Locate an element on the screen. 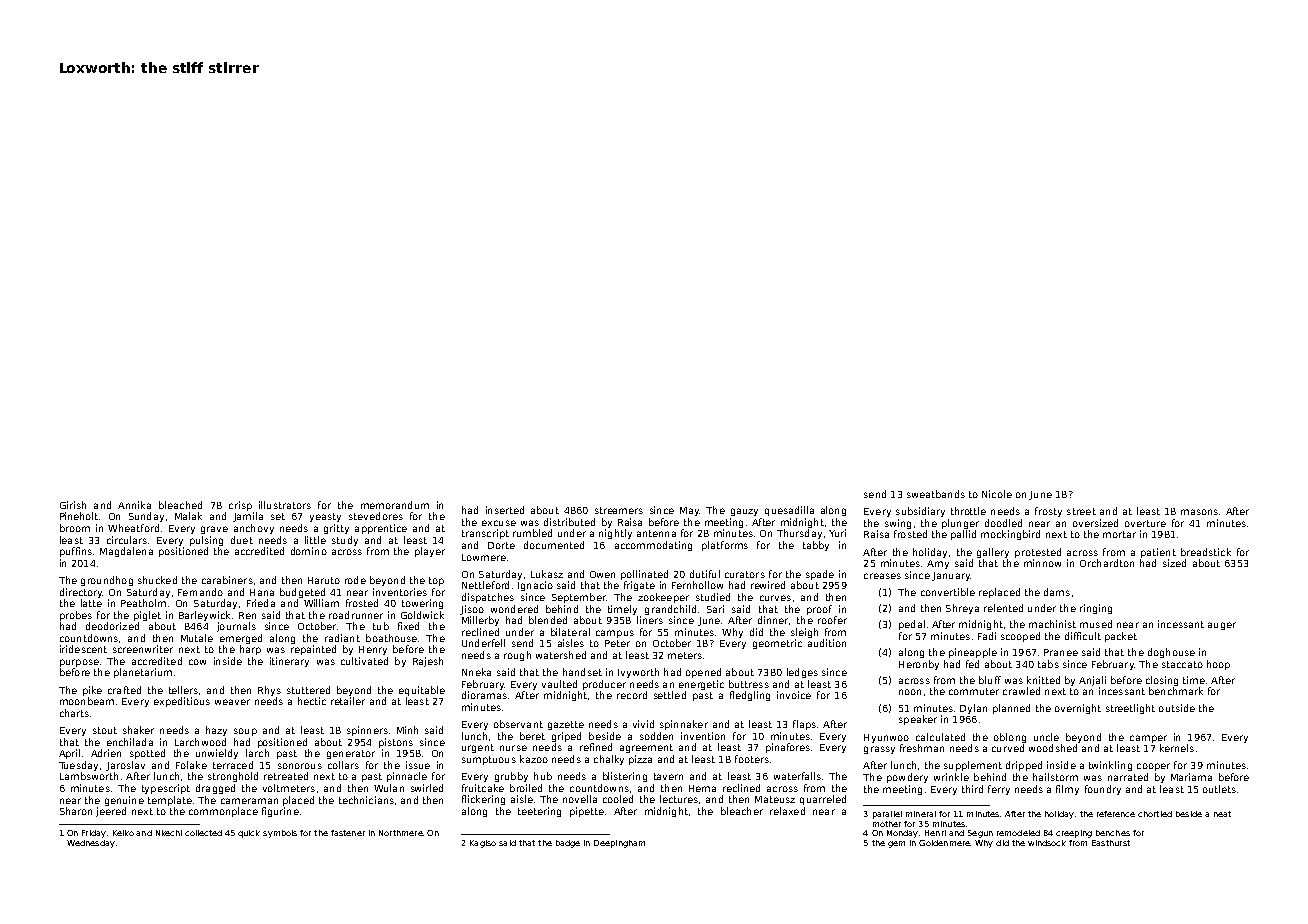 This screenshot has width=1308, height=924. Deepingham is located at coordinates (619, 844).
